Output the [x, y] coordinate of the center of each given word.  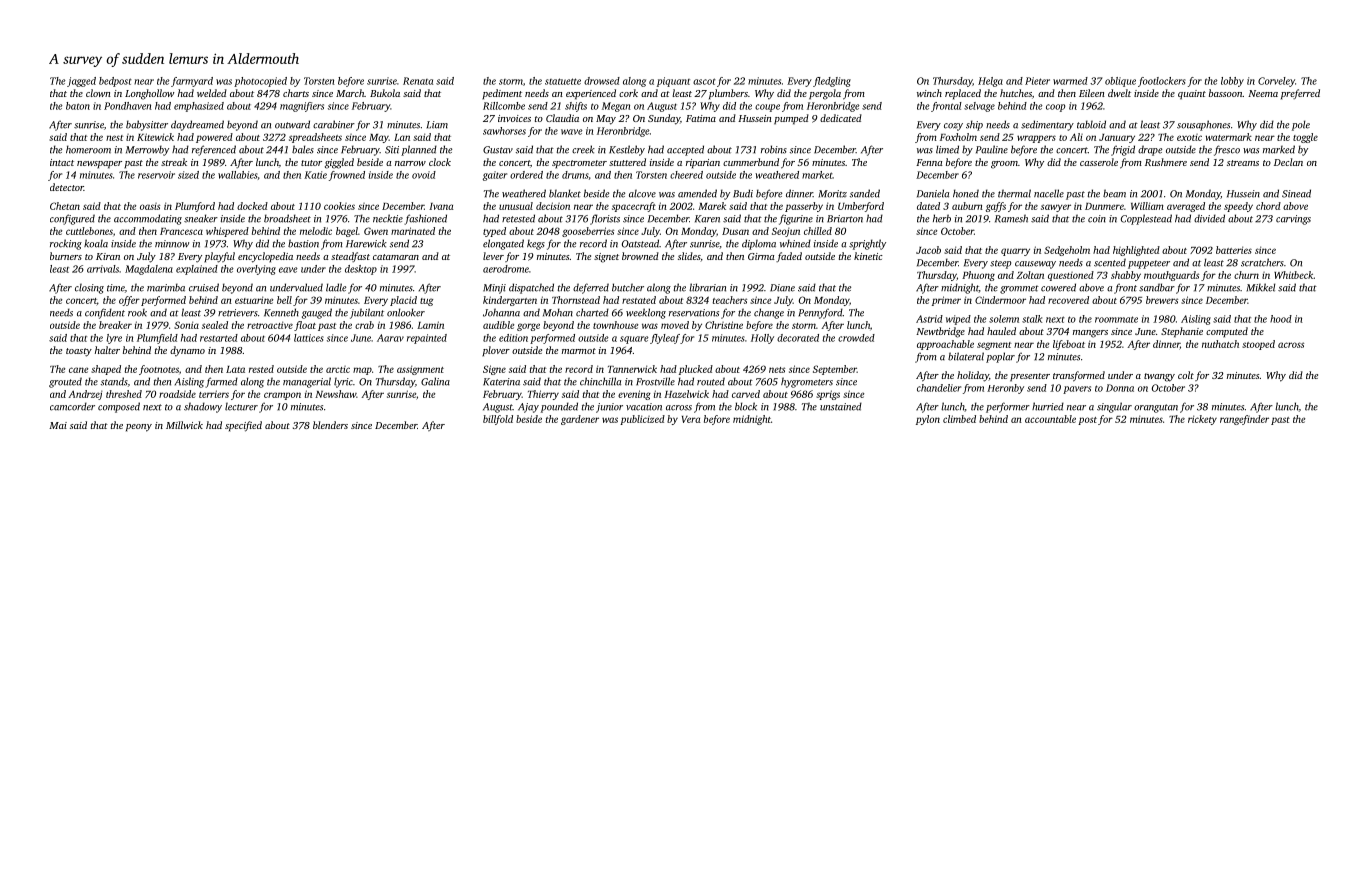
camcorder [72, 406]
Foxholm [958, 137]
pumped [791, 119]
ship [974, 125]
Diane [782, 288]
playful [219, 257]
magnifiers [302, 107]
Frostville [655, 381]
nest [115, 138]
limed [947, 149]
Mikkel [1261, 287]
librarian [707, 287]
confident [105, 313]
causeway [1035, 265]
